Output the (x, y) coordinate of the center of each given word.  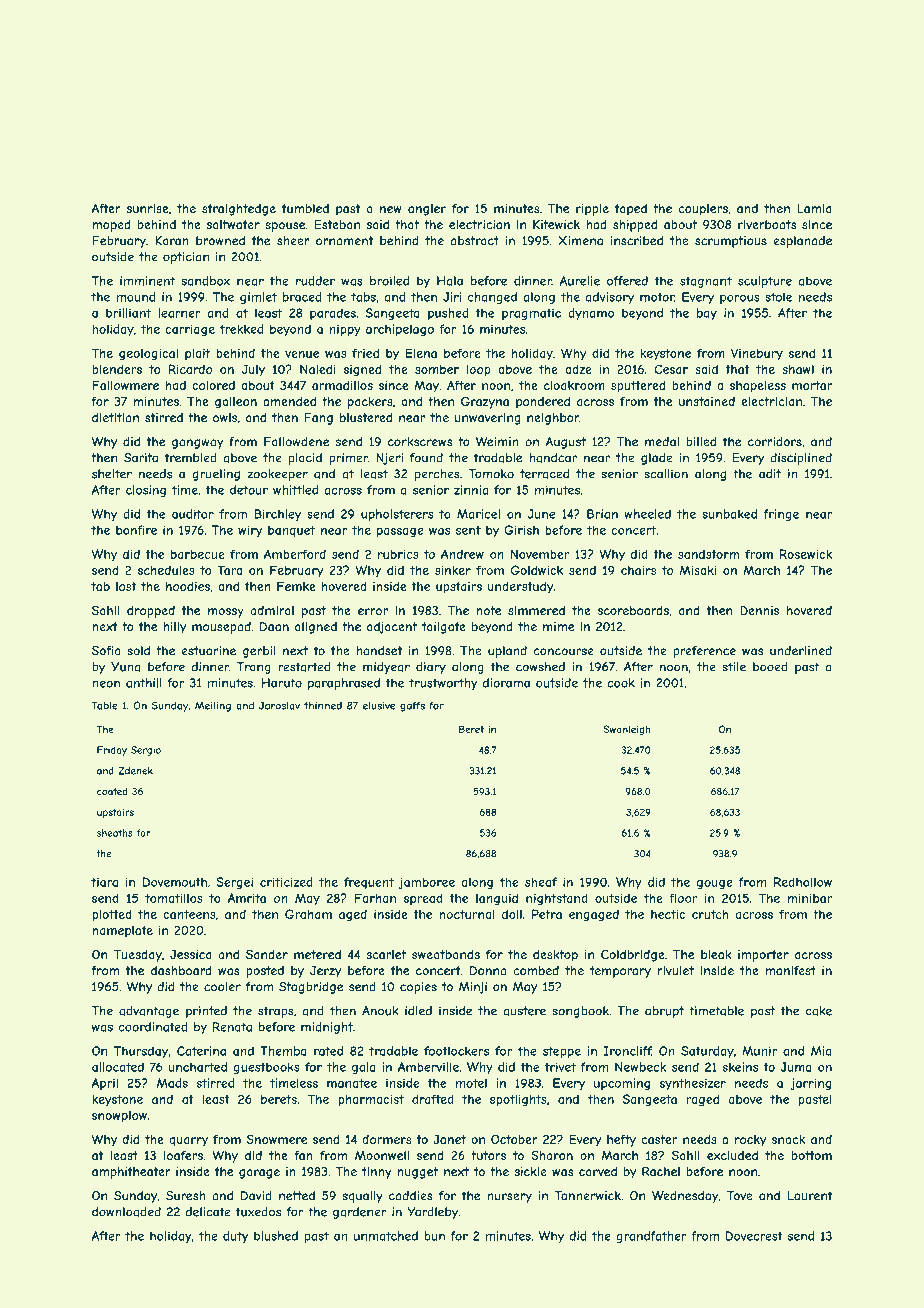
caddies (411, 1196)
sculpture (765, 282)
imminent (147, 281)
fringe (781, 515)
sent (468, 530)
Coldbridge (633, 955)
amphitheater (131, 1173)
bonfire (136, 530)
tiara (104, 882)
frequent (369, 883)
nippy (345, 330)
